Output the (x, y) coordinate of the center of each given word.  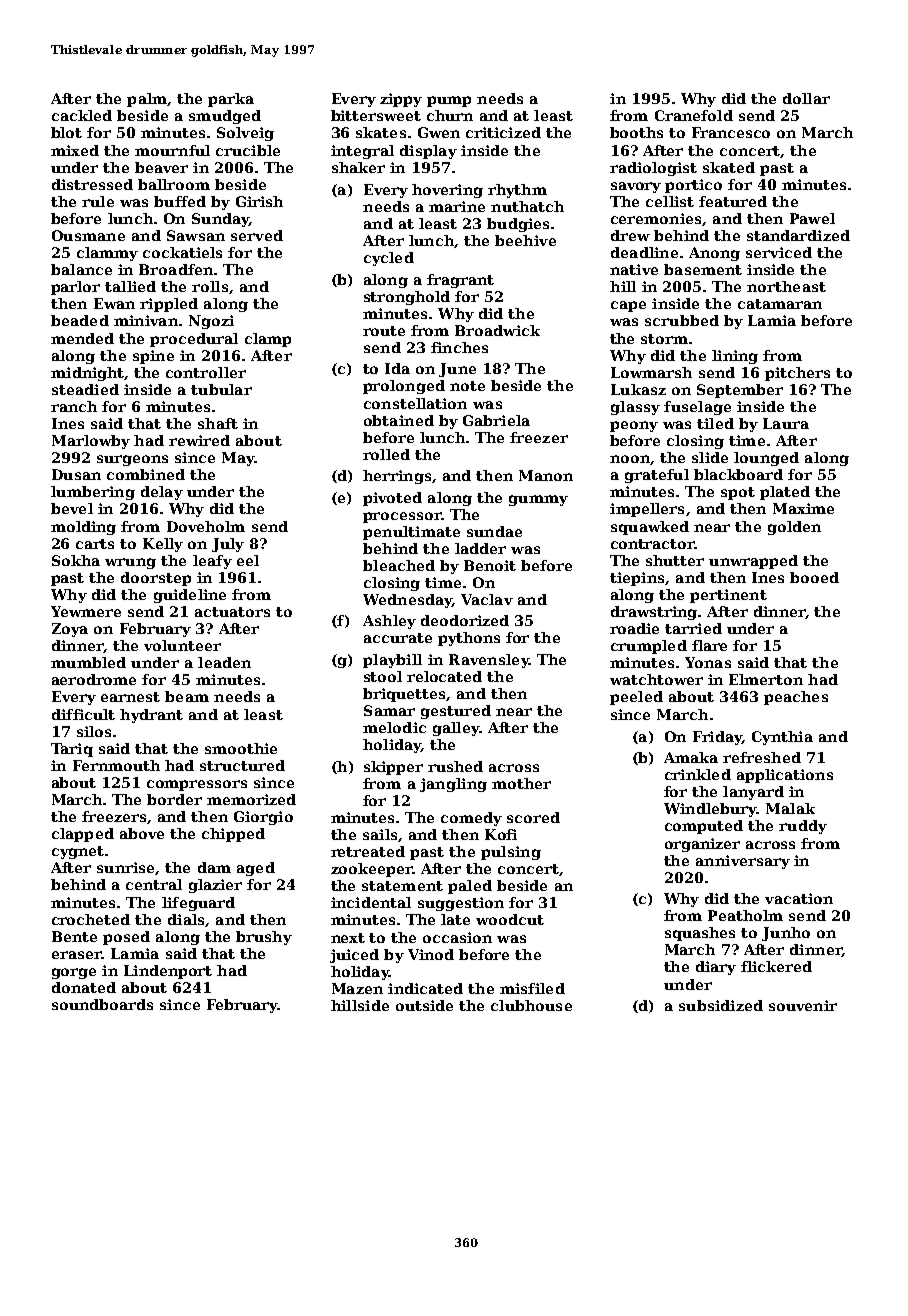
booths (636, 132)
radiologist (653, 169)
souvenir (803, 1005)
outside (424, 1005)
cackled (82, 115)
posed (126, 938)
